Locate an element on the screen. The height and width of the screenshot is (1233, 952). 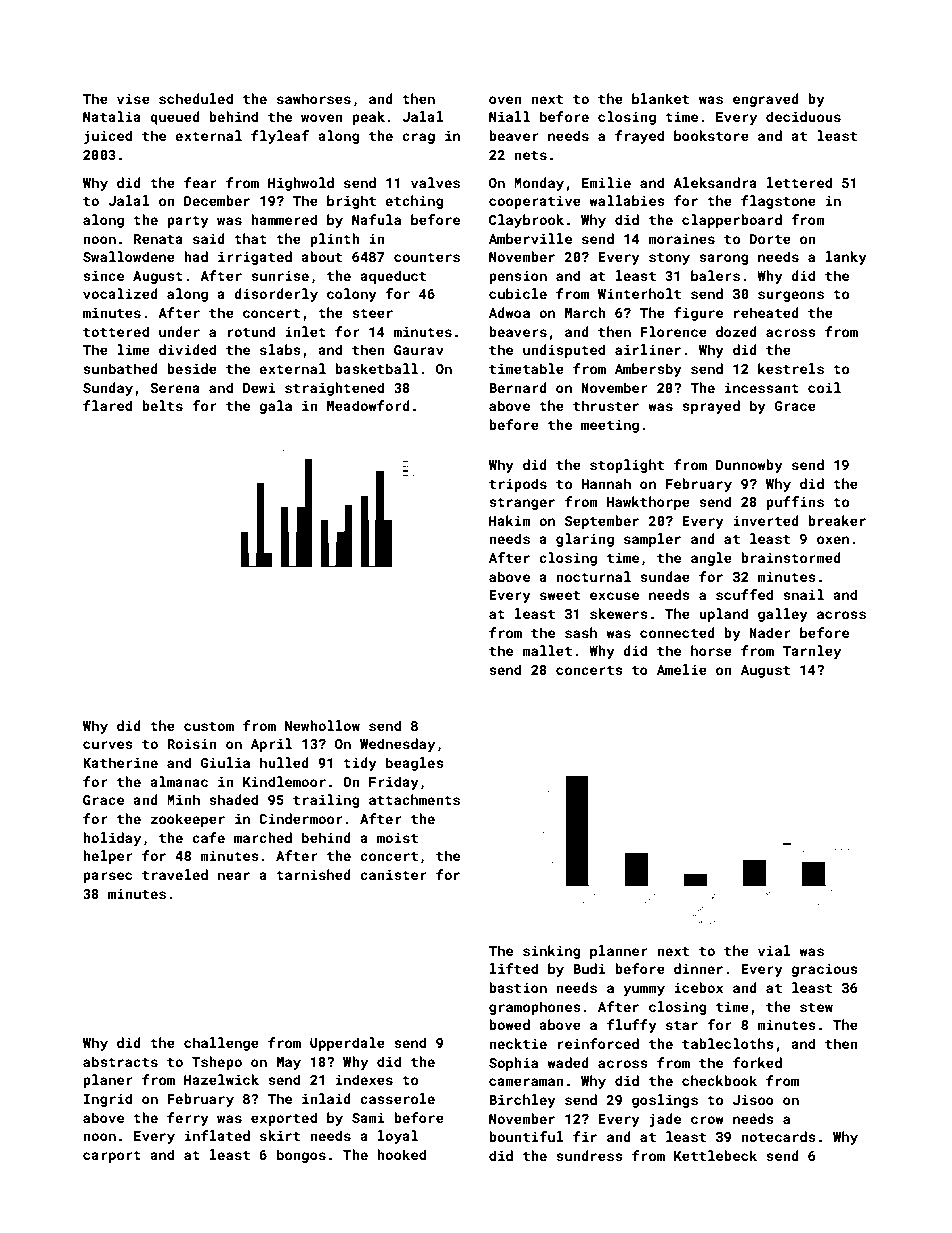
Giulia is located at coordinates (225, 762).
